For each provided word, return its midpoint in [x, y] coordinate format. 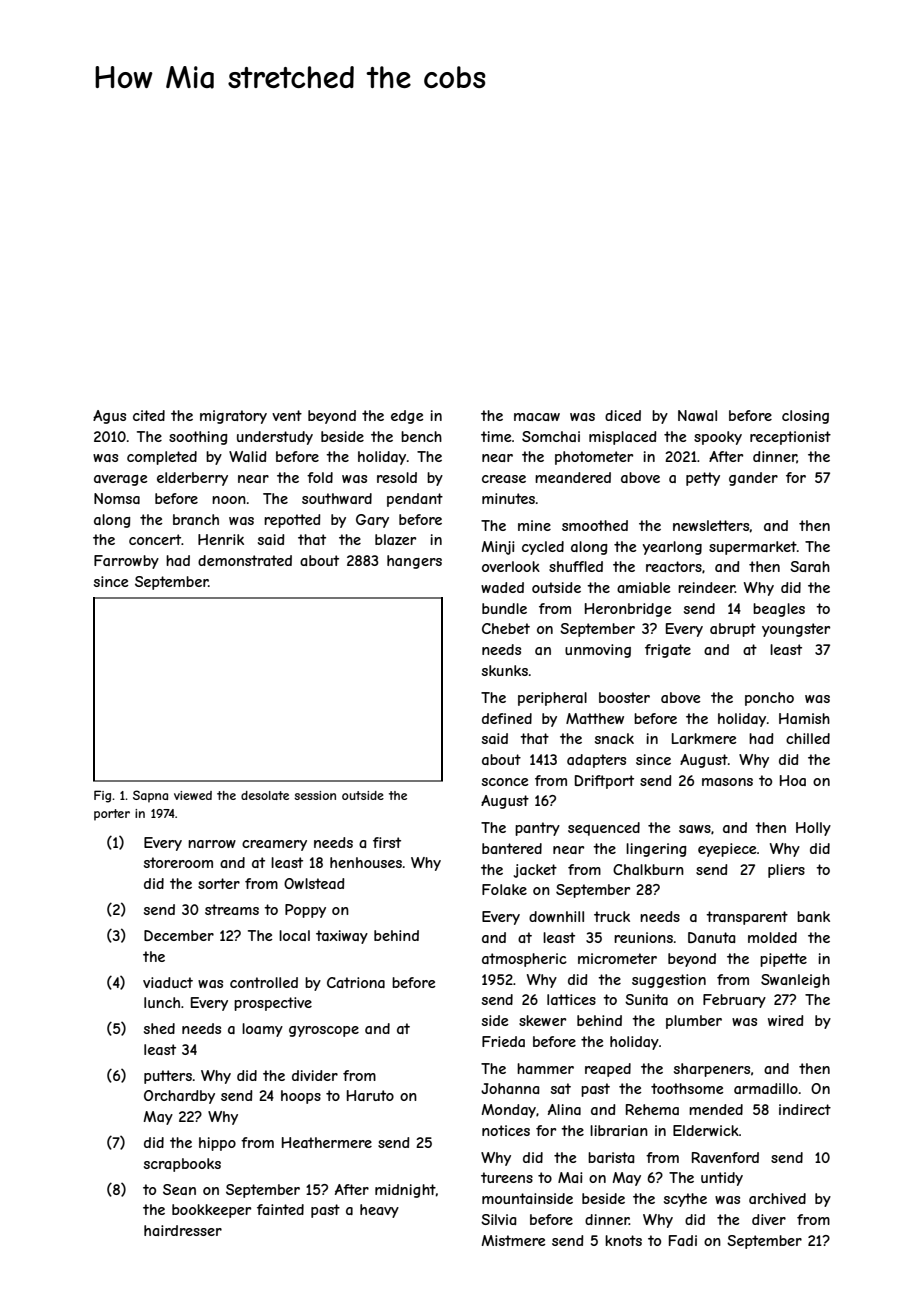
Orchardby [179, 1097]
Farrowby [126, 562]
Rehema [652, 1109]
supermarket [753, 548]
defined [507, 718]
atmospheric [524, 960]
